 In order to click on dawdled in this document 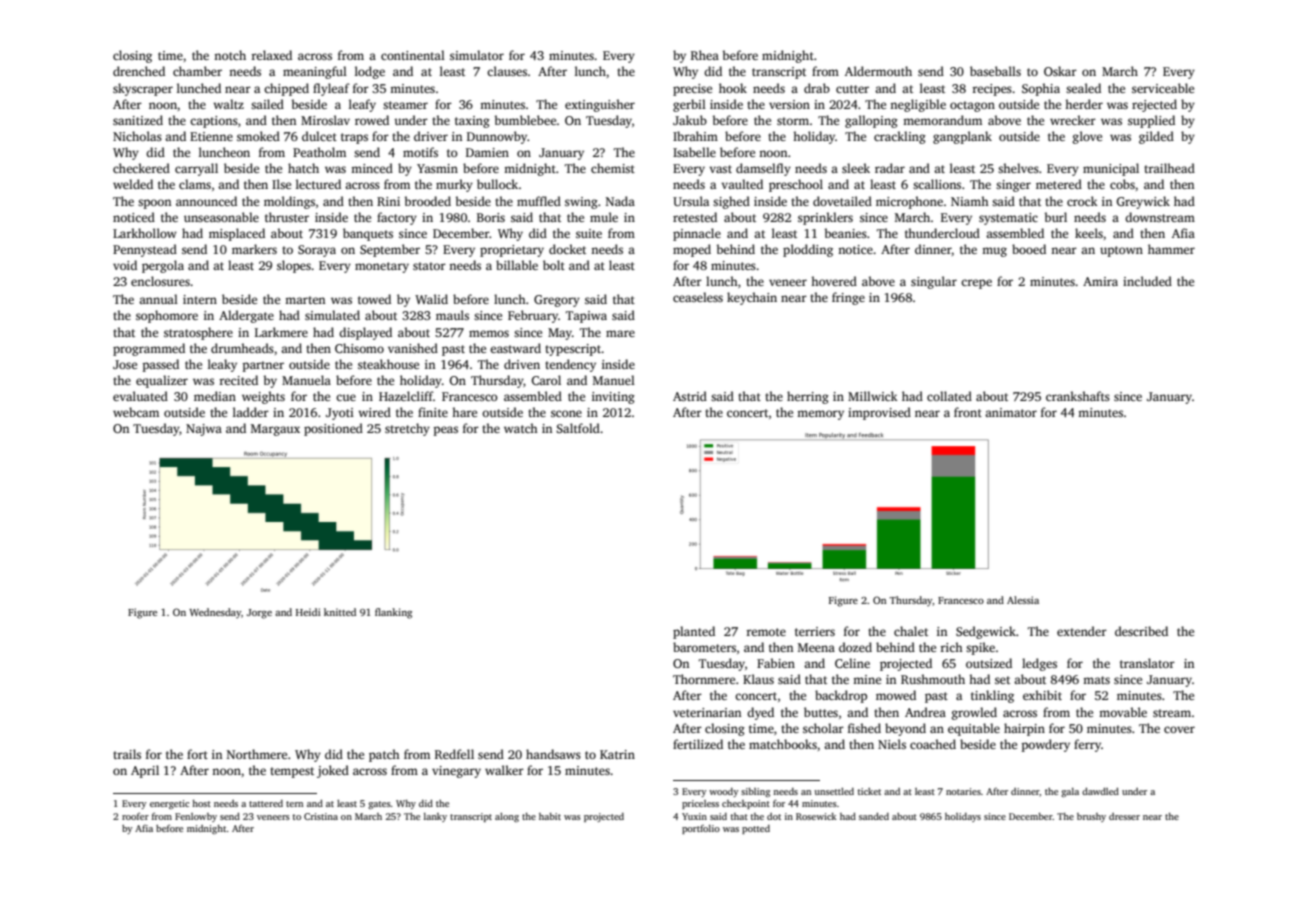, I will do `click(1100, 791)`.
